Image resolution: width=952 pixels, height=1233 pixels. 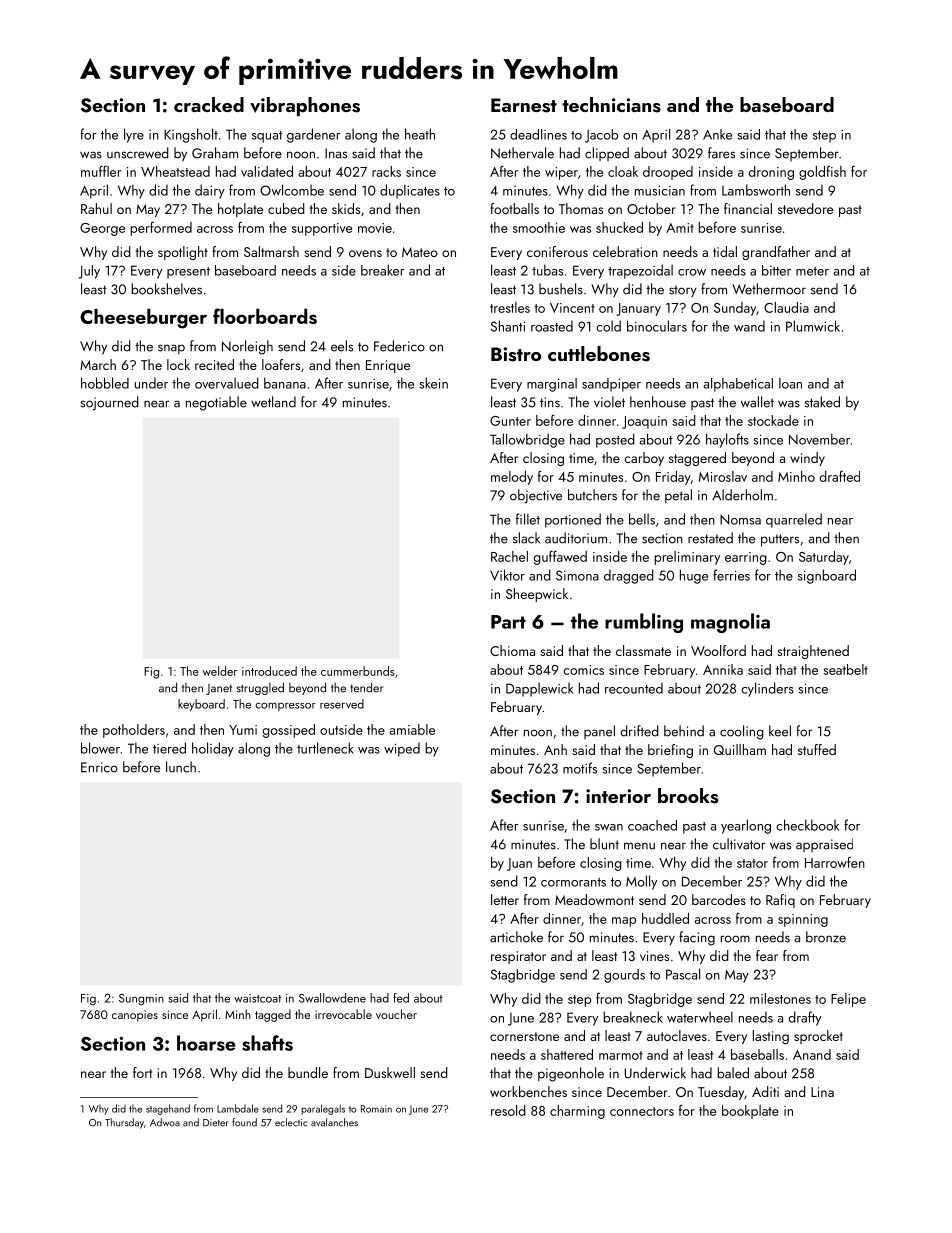 I want to click on meter, so click(x=812, y=271).
